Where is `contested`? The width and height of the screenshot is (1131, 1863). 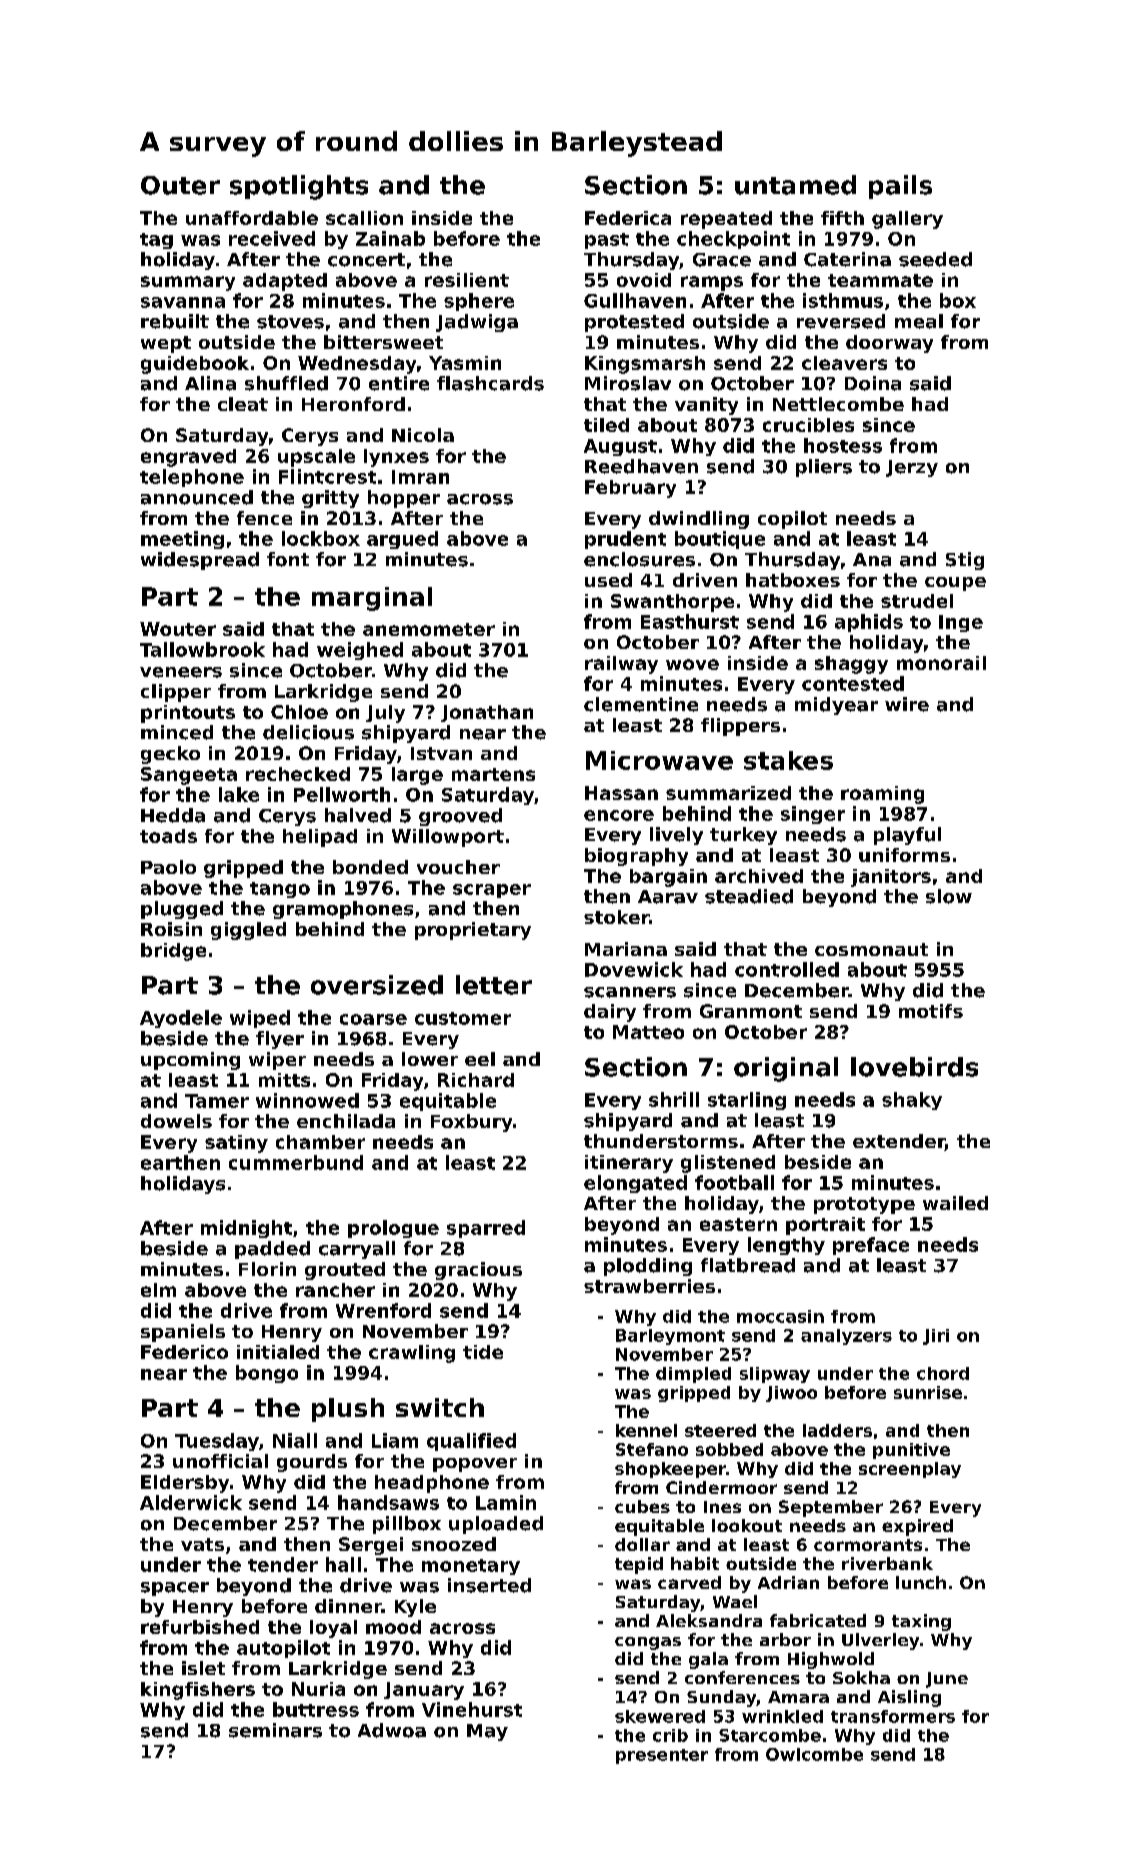
contested is located at coordinates (853, 683).
